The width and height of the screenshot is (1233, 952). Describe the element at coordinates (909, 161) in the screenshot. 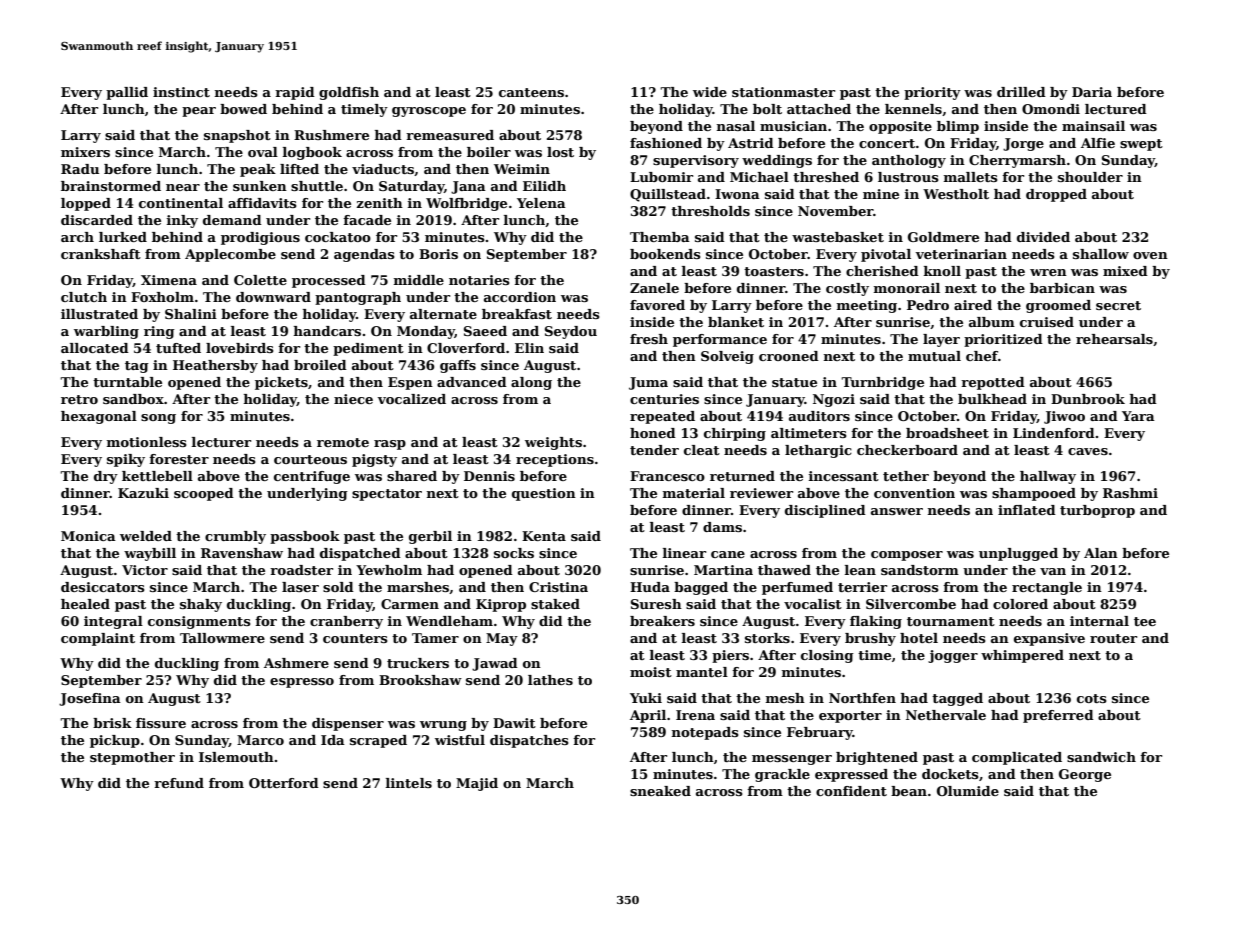

I see `anthology` at that location.
